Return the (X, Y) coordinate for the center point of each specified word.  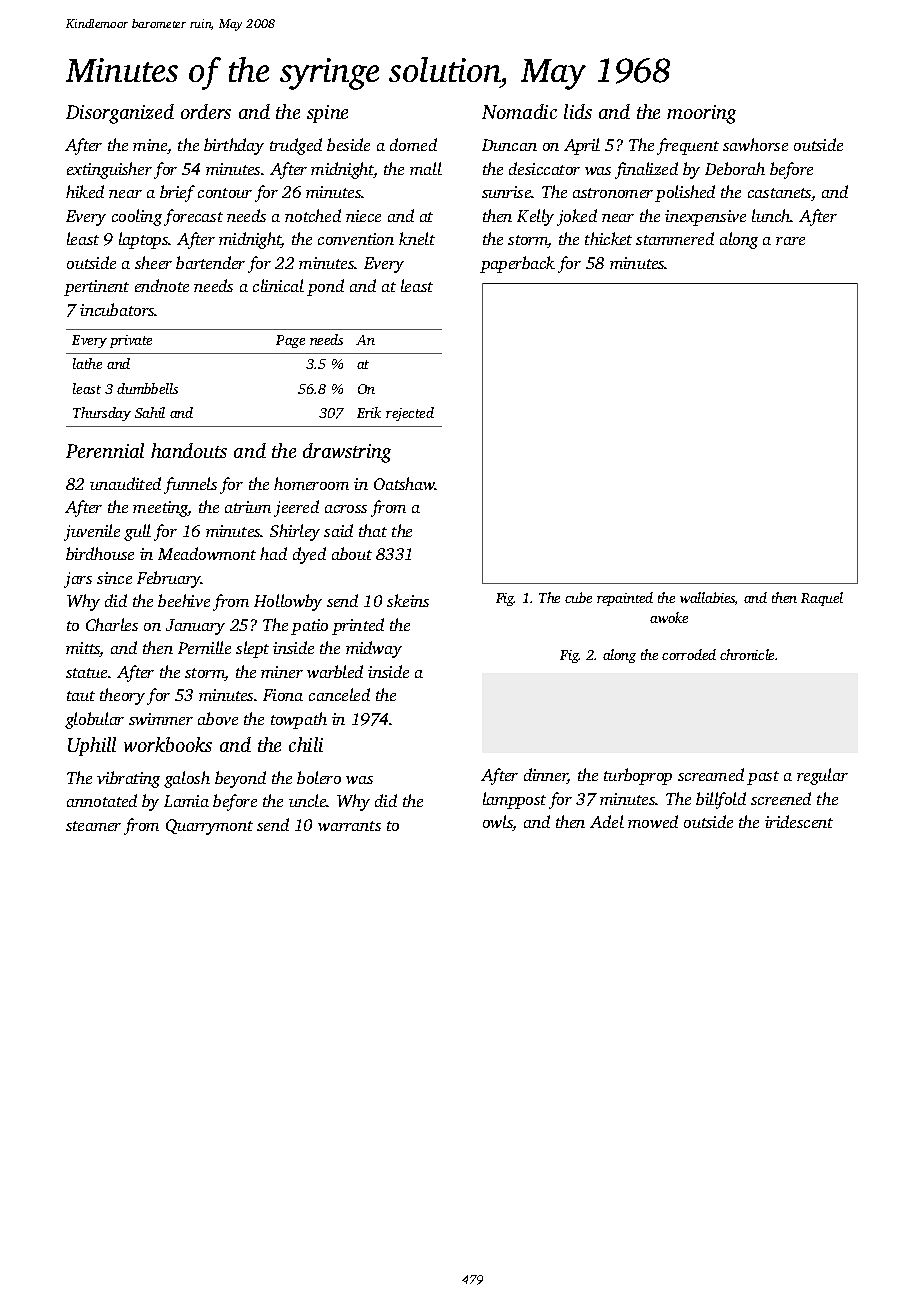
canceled (339, 694)
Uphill (92, 746)
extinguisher (109, 170)
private (131, 341)
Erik (369, 412)
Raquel (822, 599)
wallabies (707, 597)
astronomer (613, 193)
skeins (408, 600)
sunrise (506, 192)
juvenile (92, 532)
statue (86, 673)
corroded (689, 654)
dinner (546, 776)
